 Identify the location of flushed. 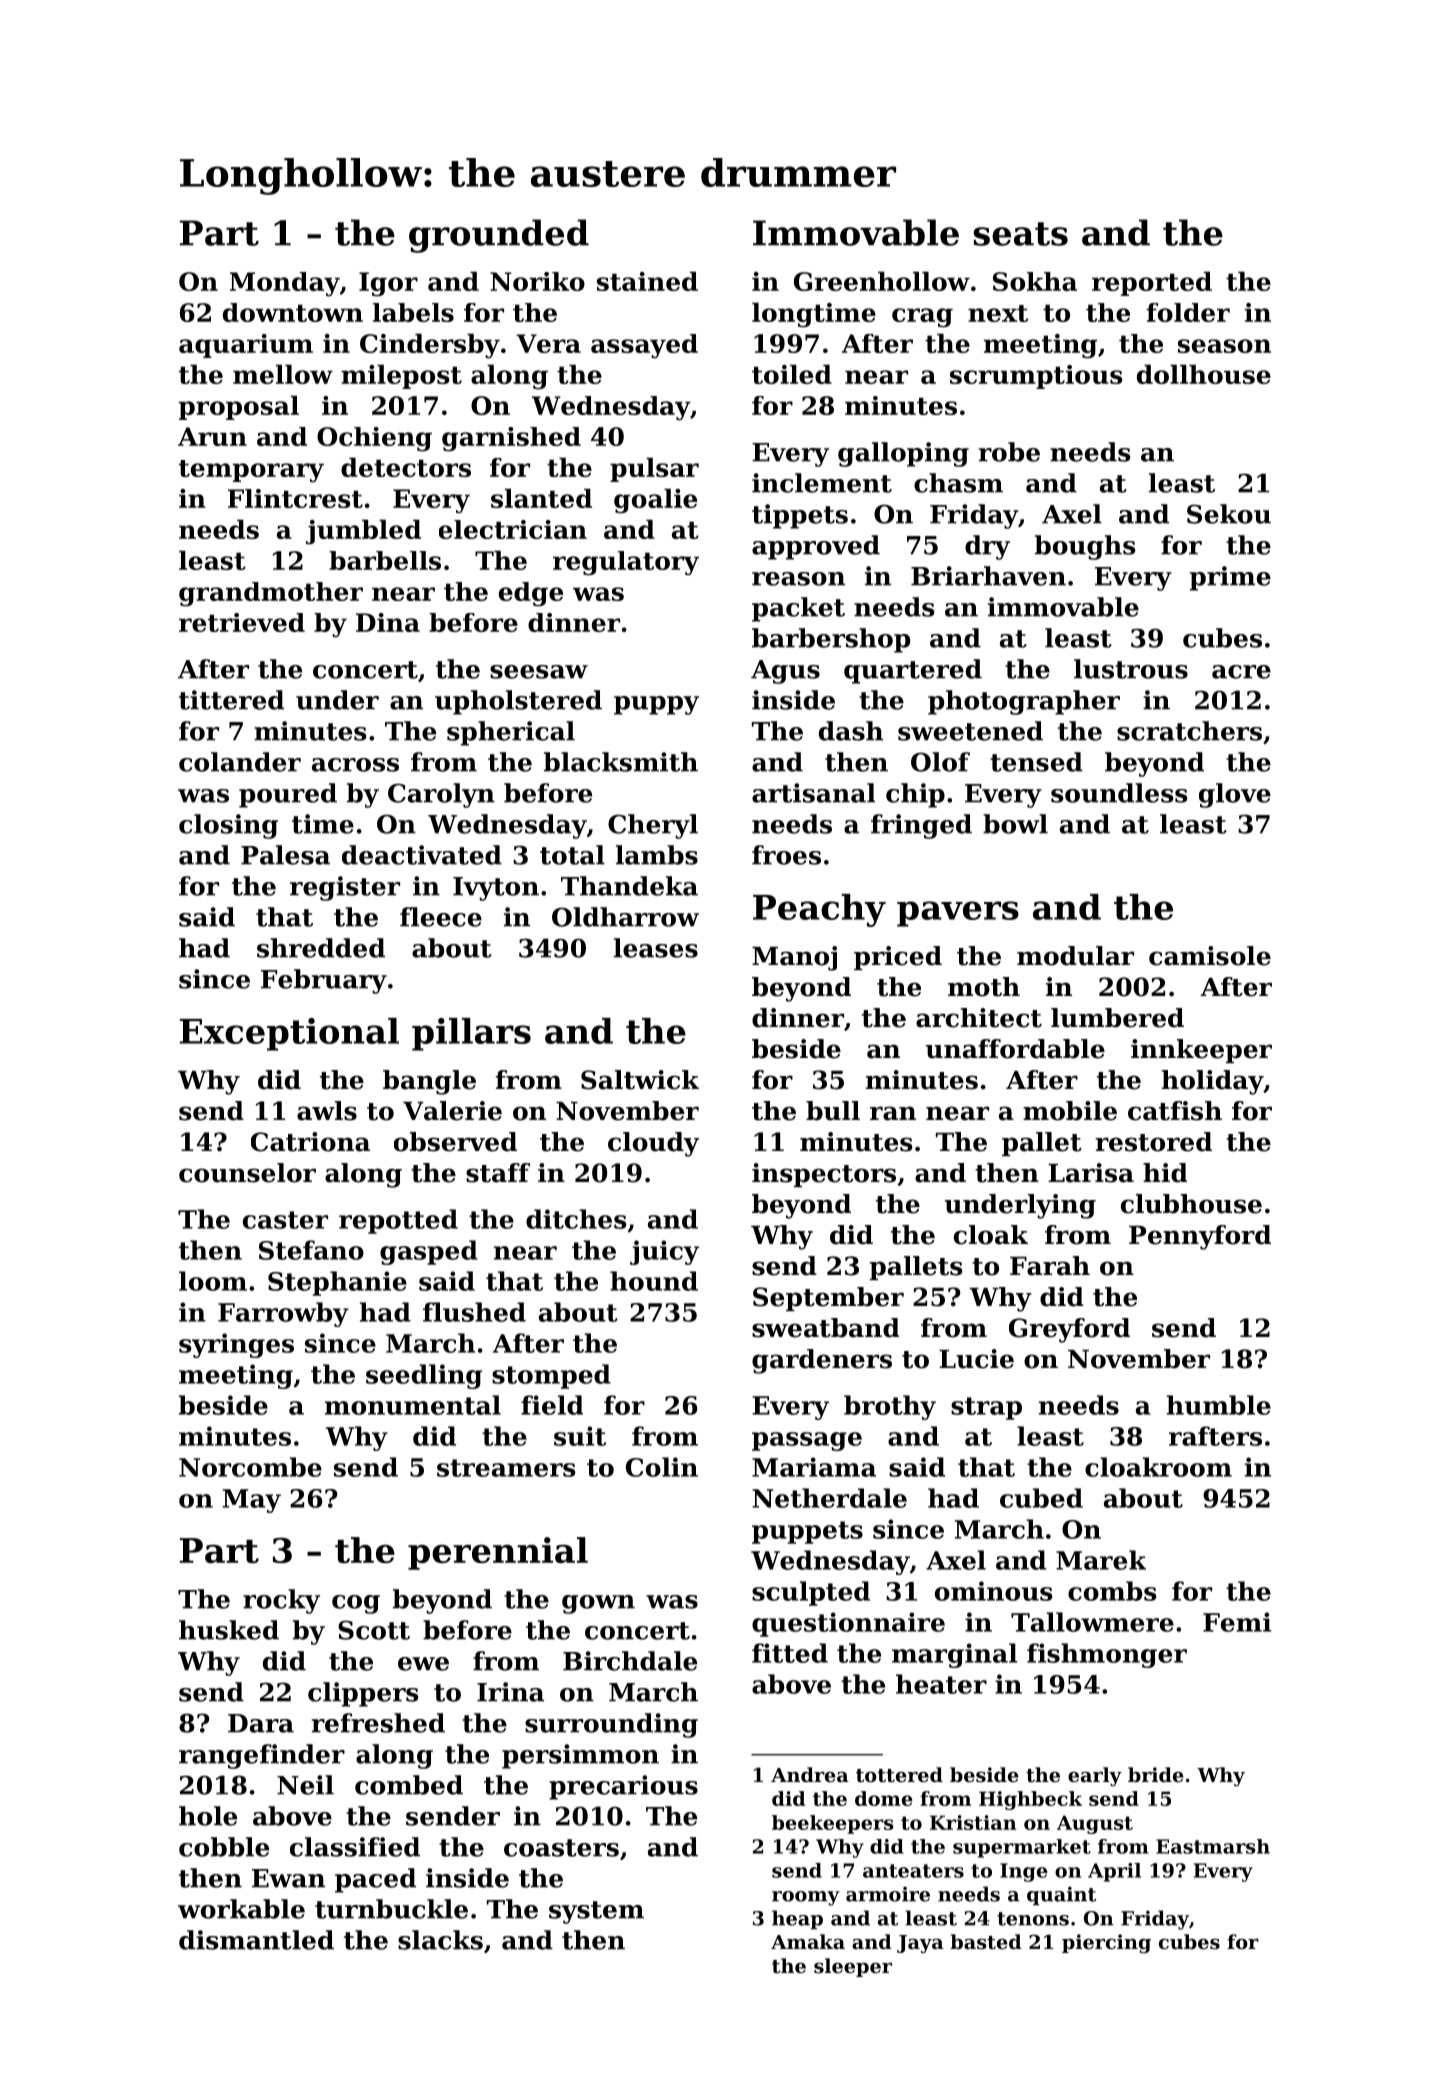
(474, 1312).
